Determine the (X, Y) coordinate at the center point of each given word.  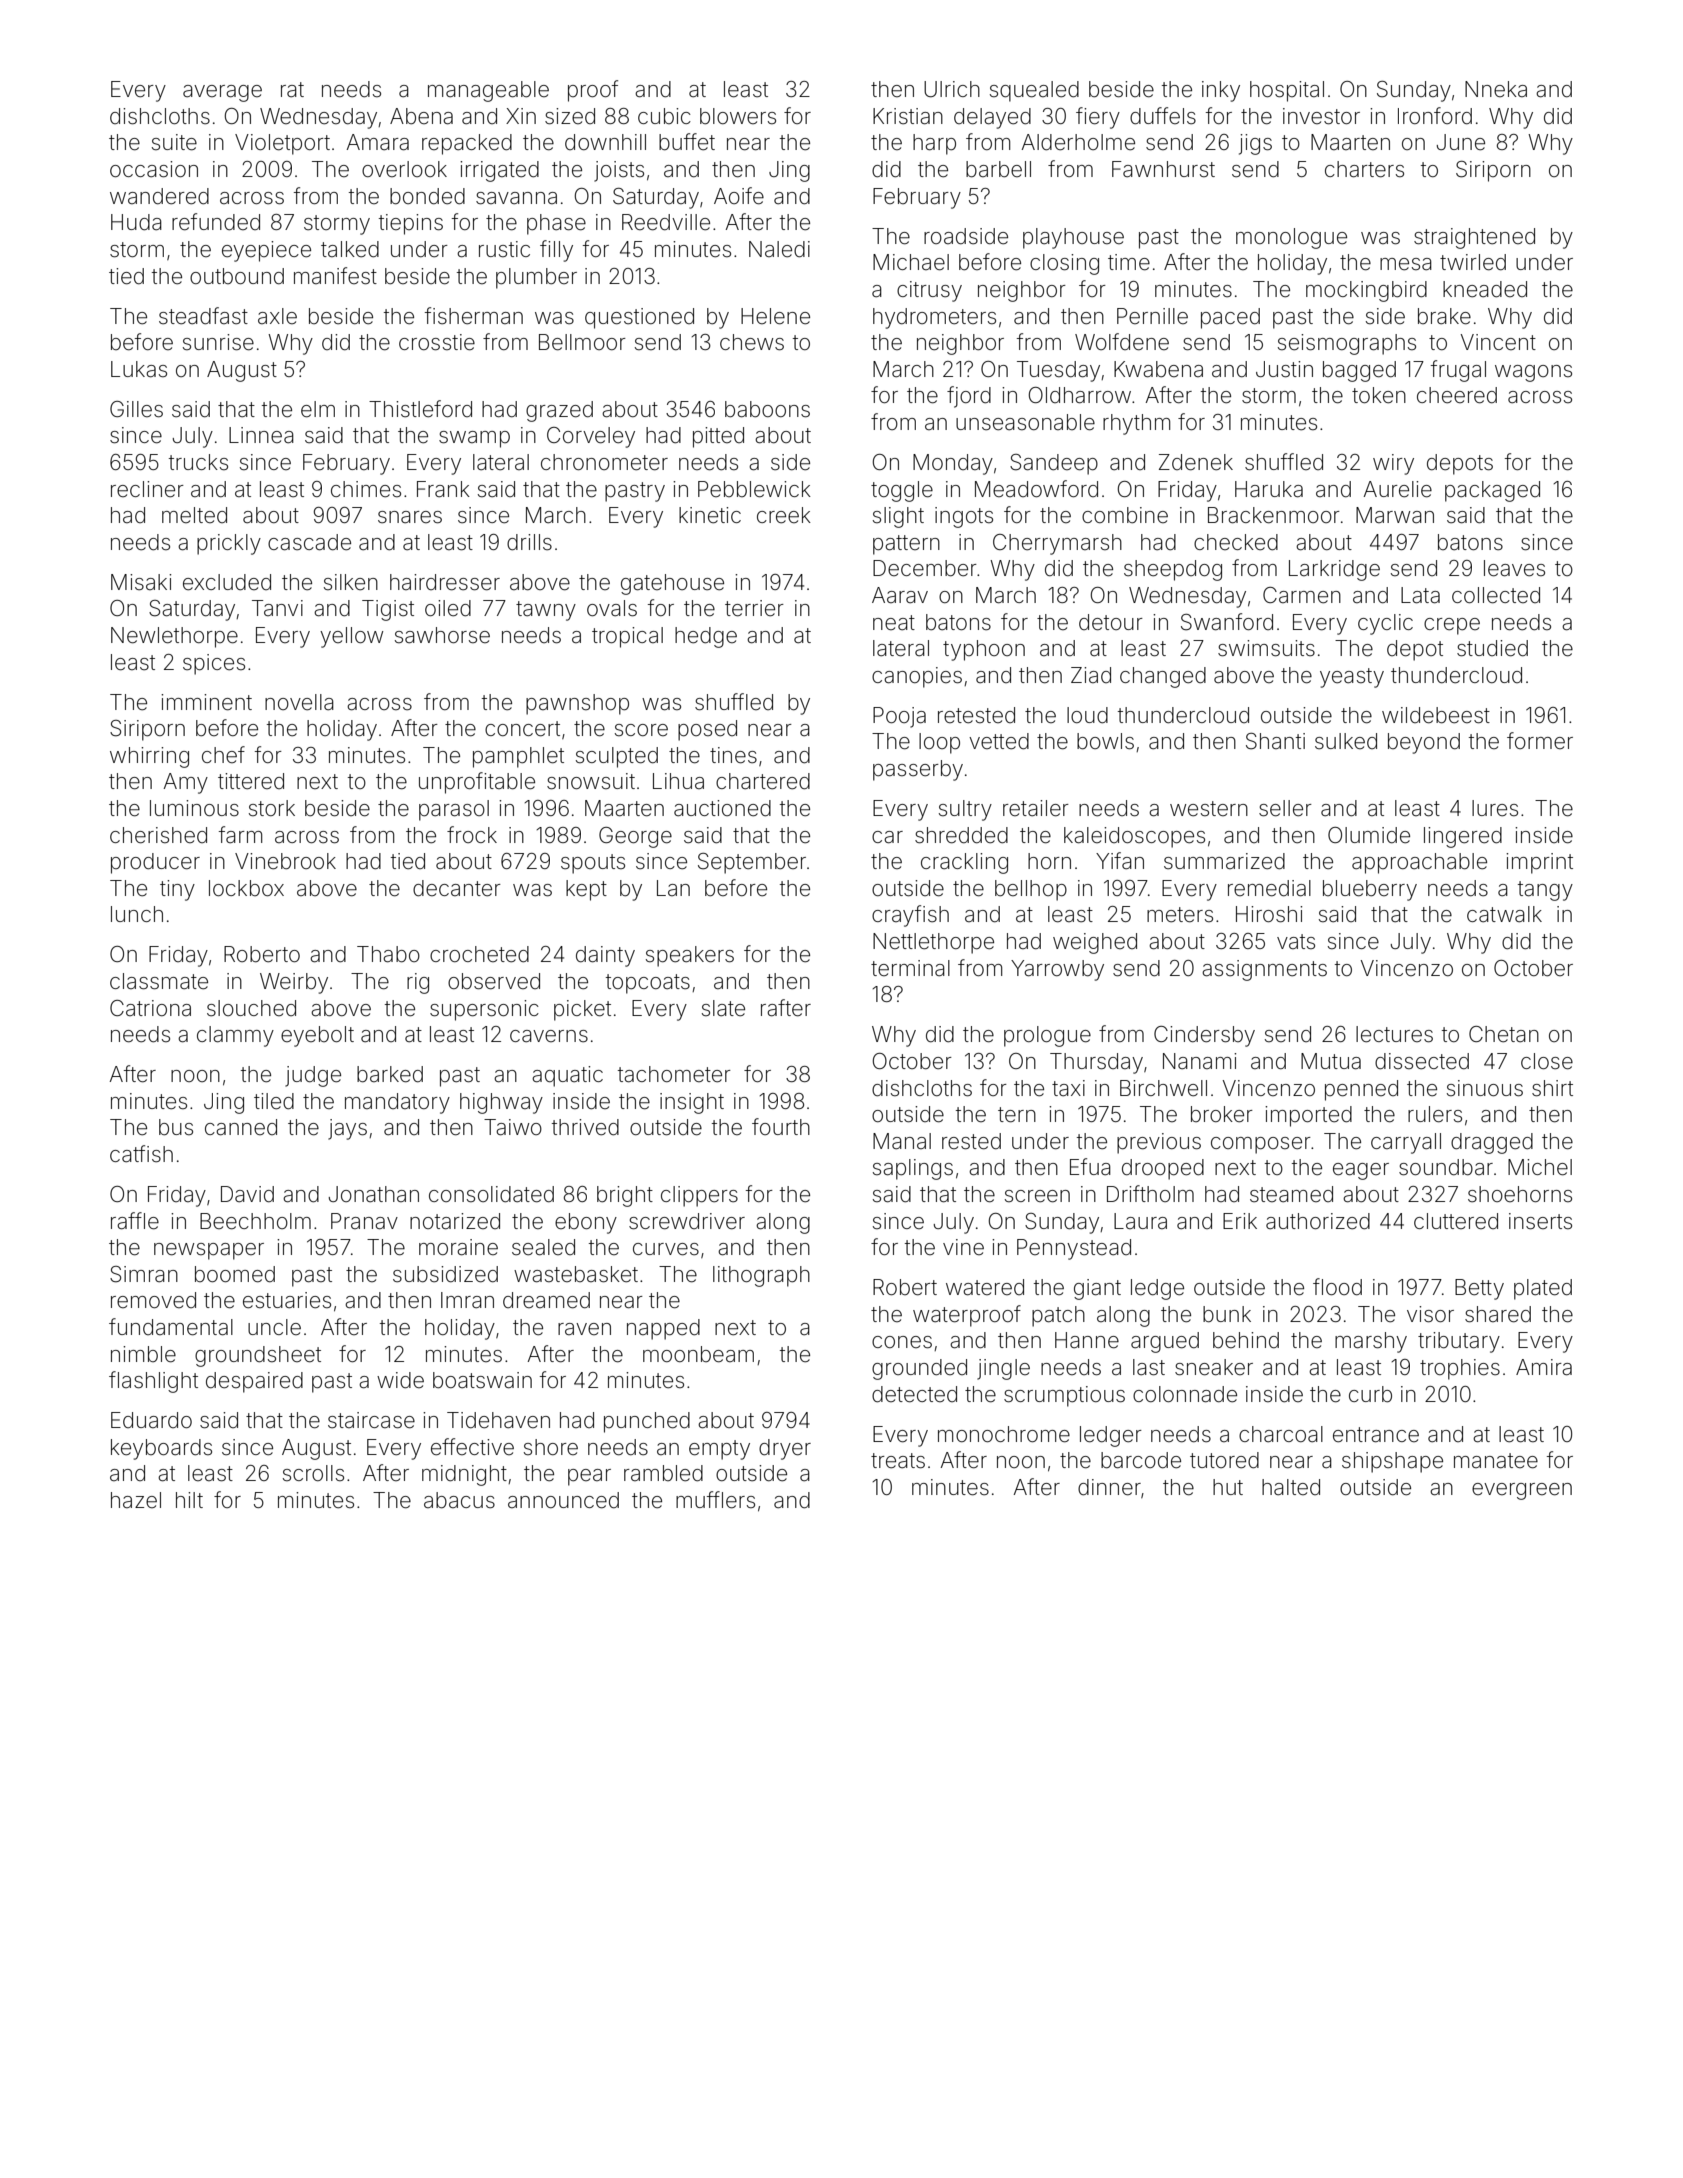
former (1540, 741)
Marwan (1395, 515)
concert (522, 729)
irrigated (499, 171)
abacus (459, 1500)
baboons (767, 409)
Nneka (1496, 89)
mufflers (715, 1500)
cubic (664, 116)
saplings (913, 1169)
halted (1291, 1487)
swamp (474, 439)
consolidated (491, 1194)
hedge (706, 637)
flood (1337, 1287)
